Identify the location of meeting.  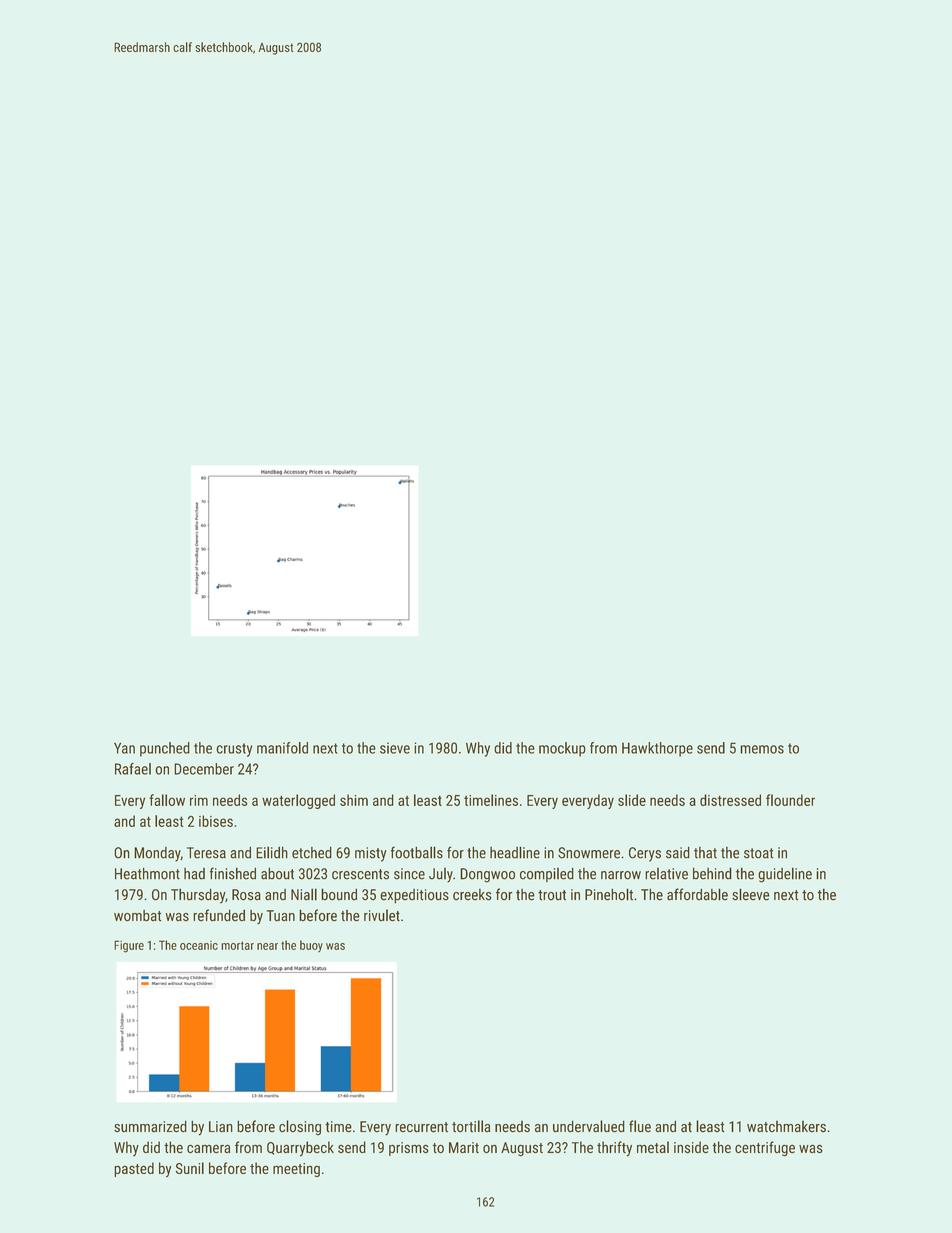
(296, 1170).
